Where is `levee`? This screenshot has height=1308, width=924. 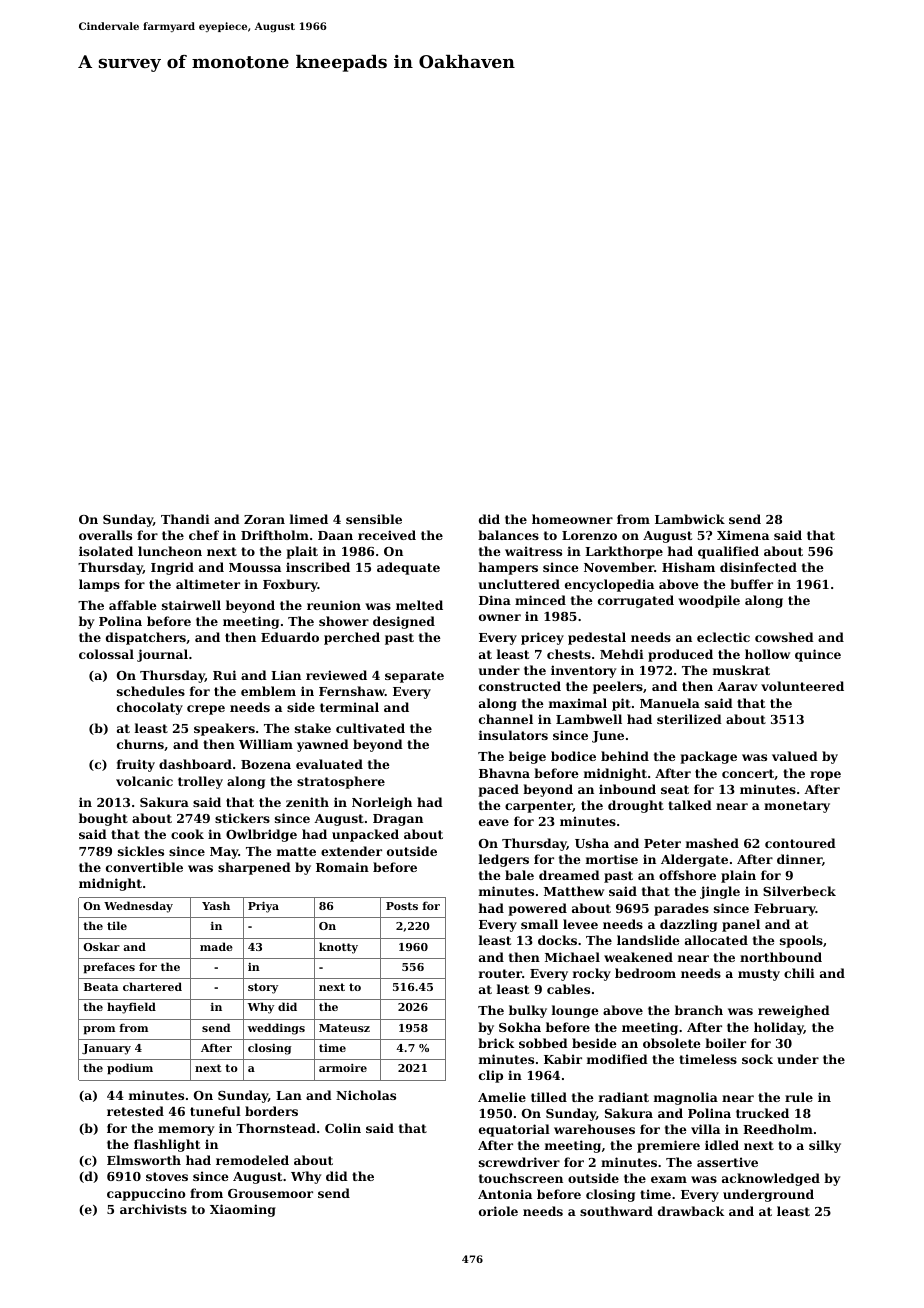 levee is located at coordinates (580, 924).
